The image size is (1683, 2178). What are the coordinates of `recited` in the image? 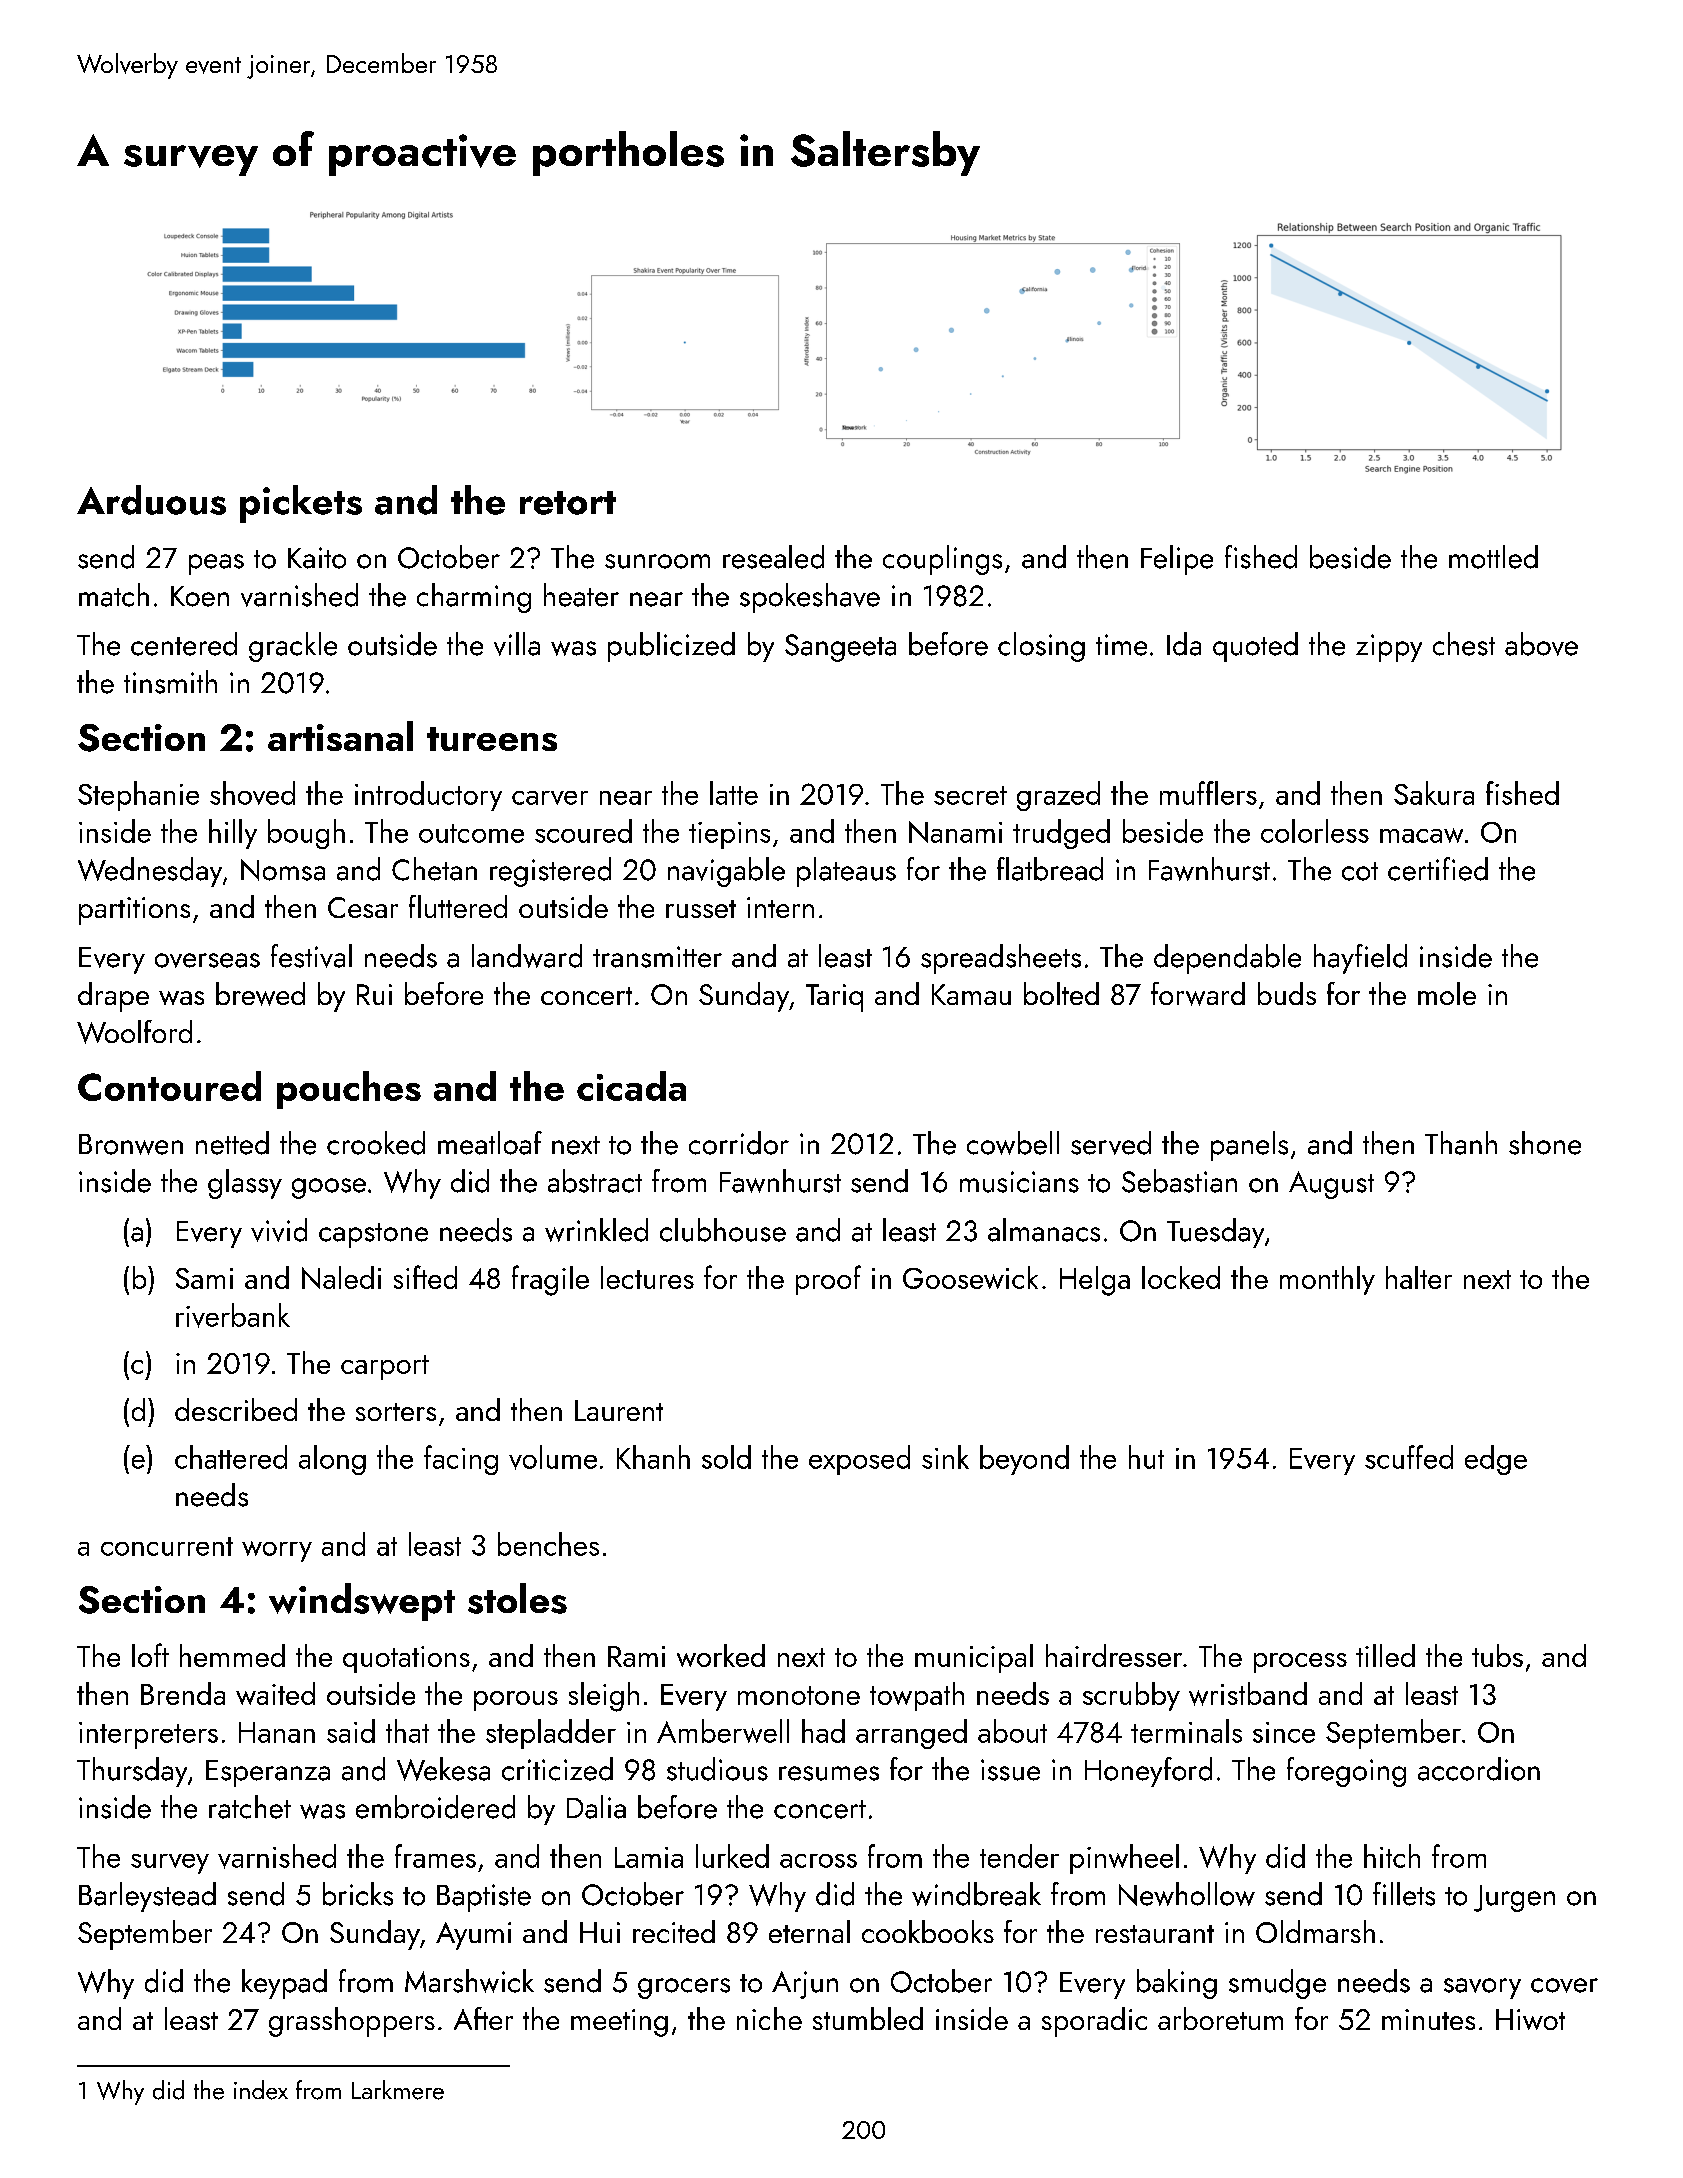 It's located at (674, 1931).
